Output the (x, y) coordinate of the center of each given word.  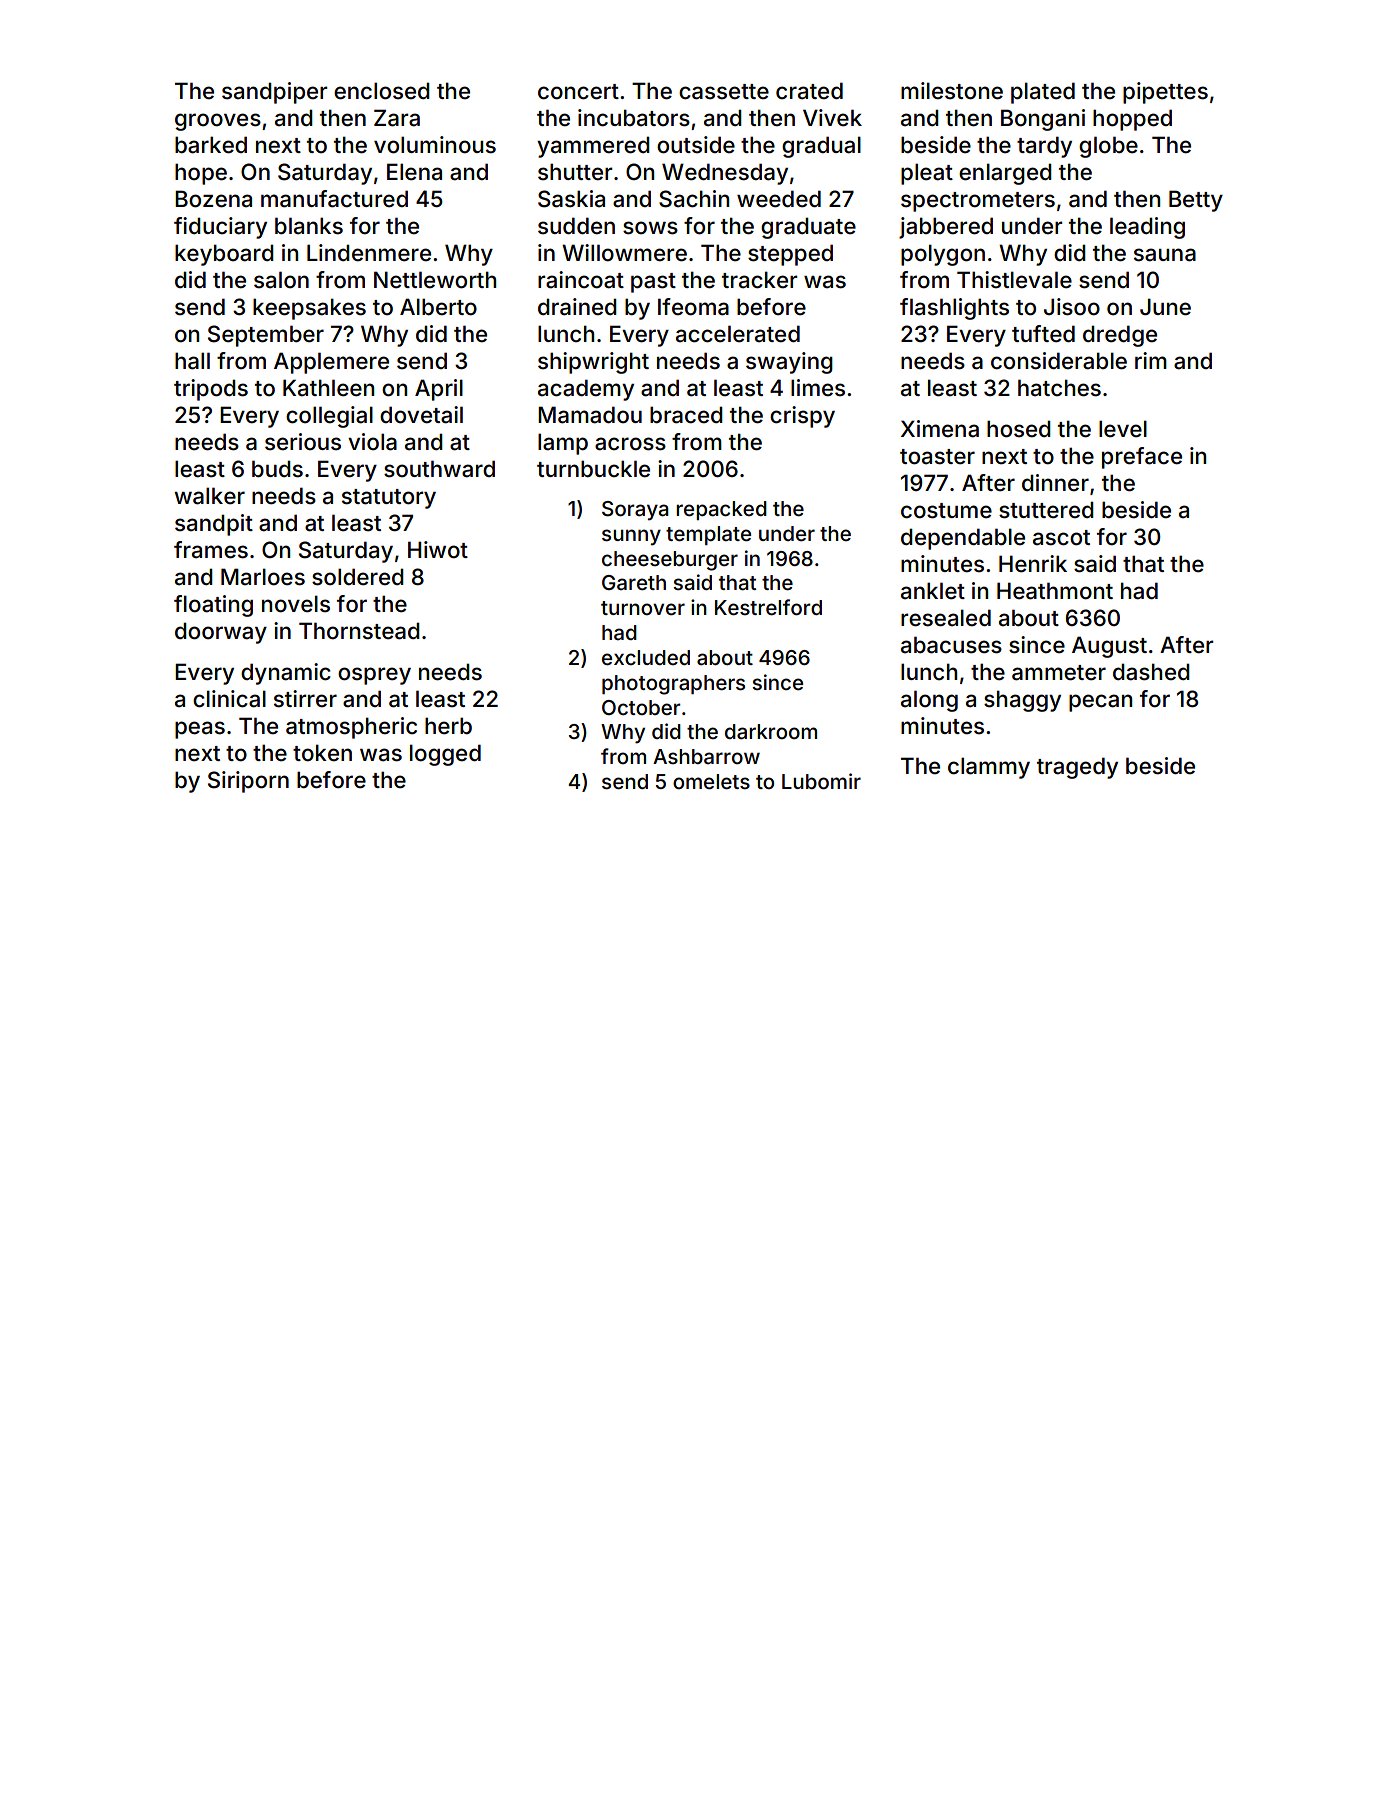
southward (439, 469)
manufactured (334, 199)
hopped (1132, 120)
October (641, 707)
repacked (721, 510)
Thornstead (359, 631)
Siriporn (248, 782)
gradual (821, 147)
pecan (1100, 703)
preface (1142, 458)
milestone (952, 91)
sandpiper (274, 93)
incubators (634, 118)
